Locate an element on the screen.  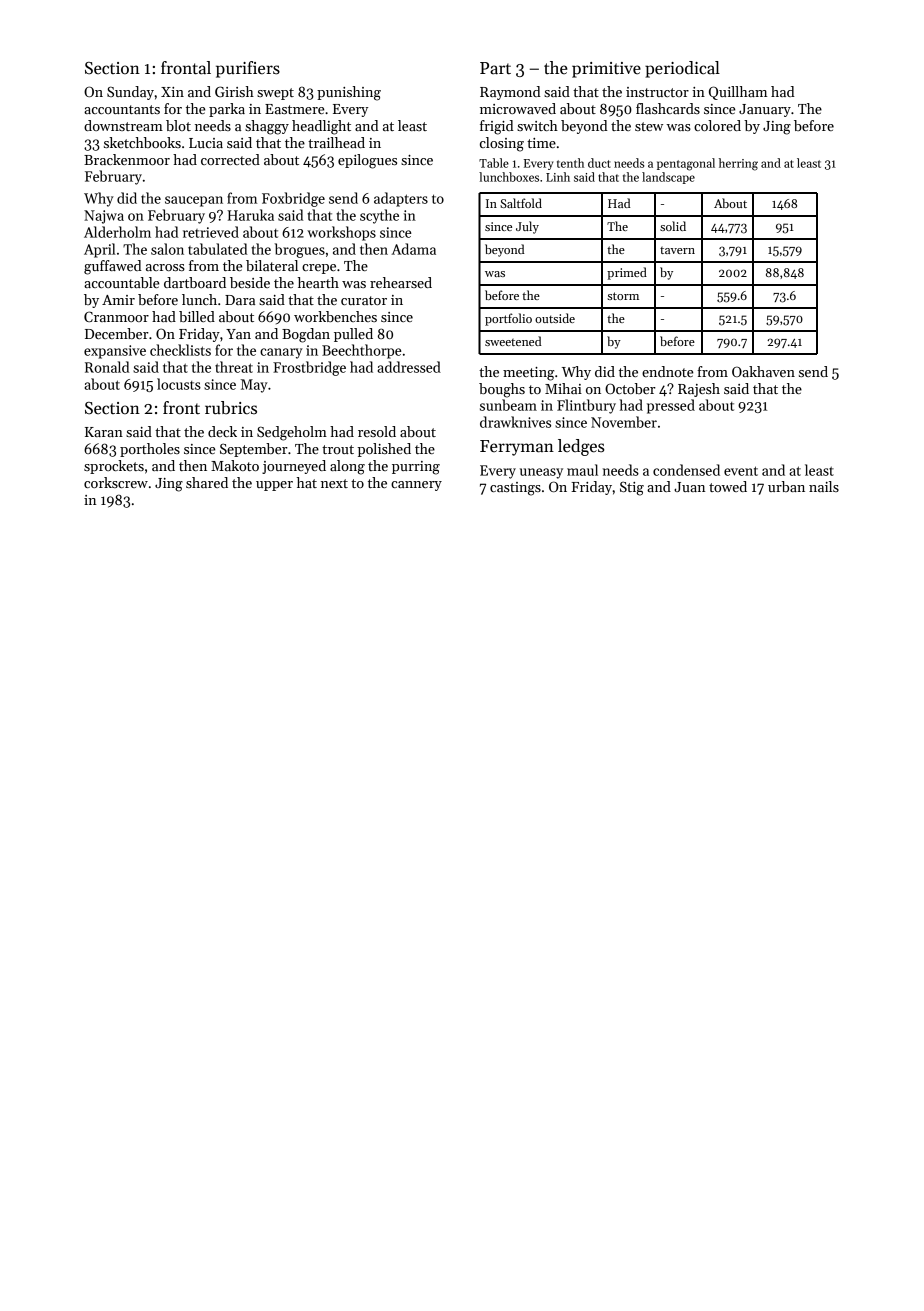
adapters is located at coordinates (401, 199).
